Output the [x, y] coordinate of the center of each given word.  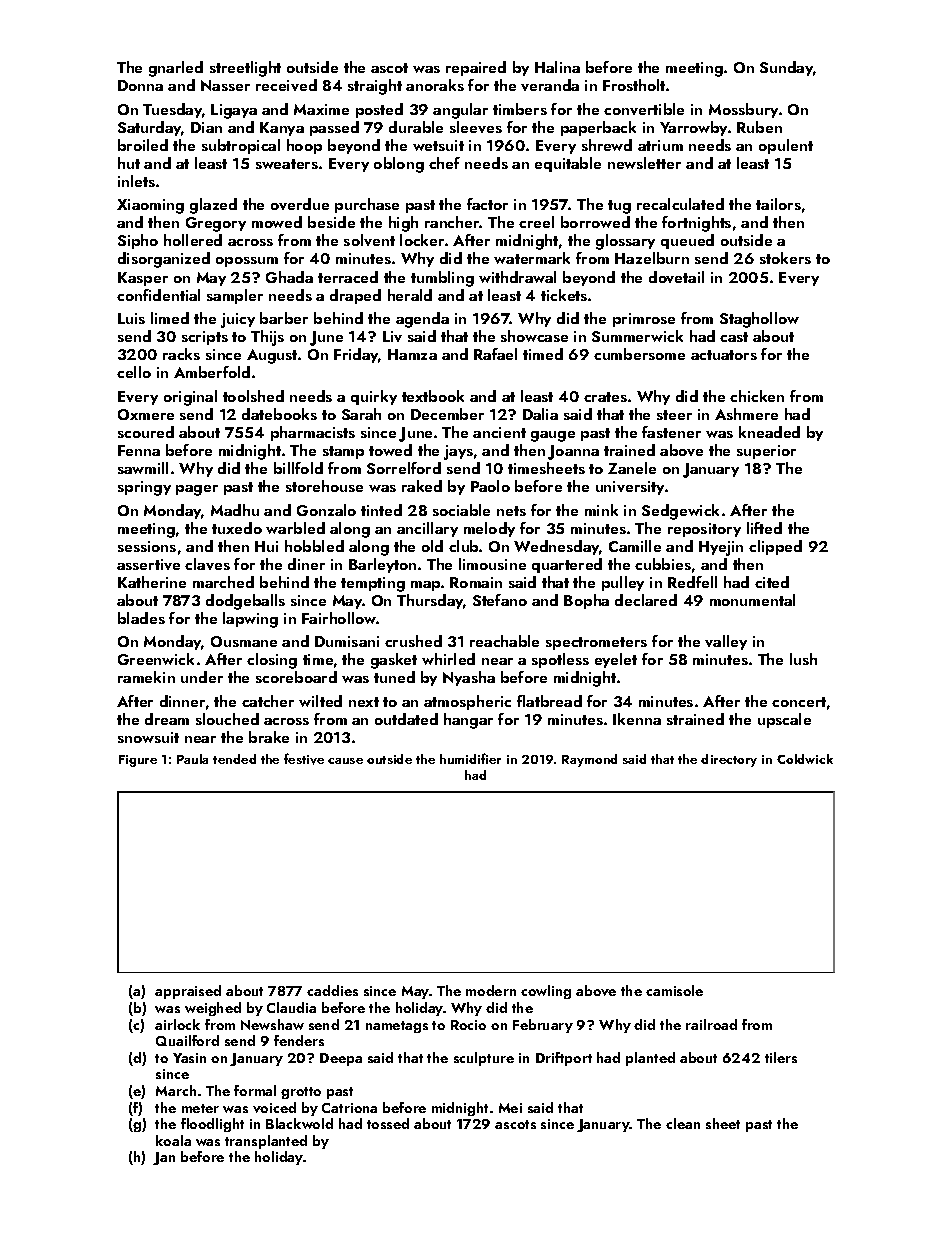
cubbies [663, 564]
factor [487, 204]
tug [619, 207]
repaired [476, 68]
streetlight [245, 69]
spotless [560, 660]
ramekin [146, 677]
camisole [674, 990]
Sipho [138, 241]
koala [173, 1140]
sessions [147, 546]
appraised [188, 992]
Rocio [468, 1025]
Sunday [786, 68]
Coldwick [805, 759]
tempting [373, 584]
